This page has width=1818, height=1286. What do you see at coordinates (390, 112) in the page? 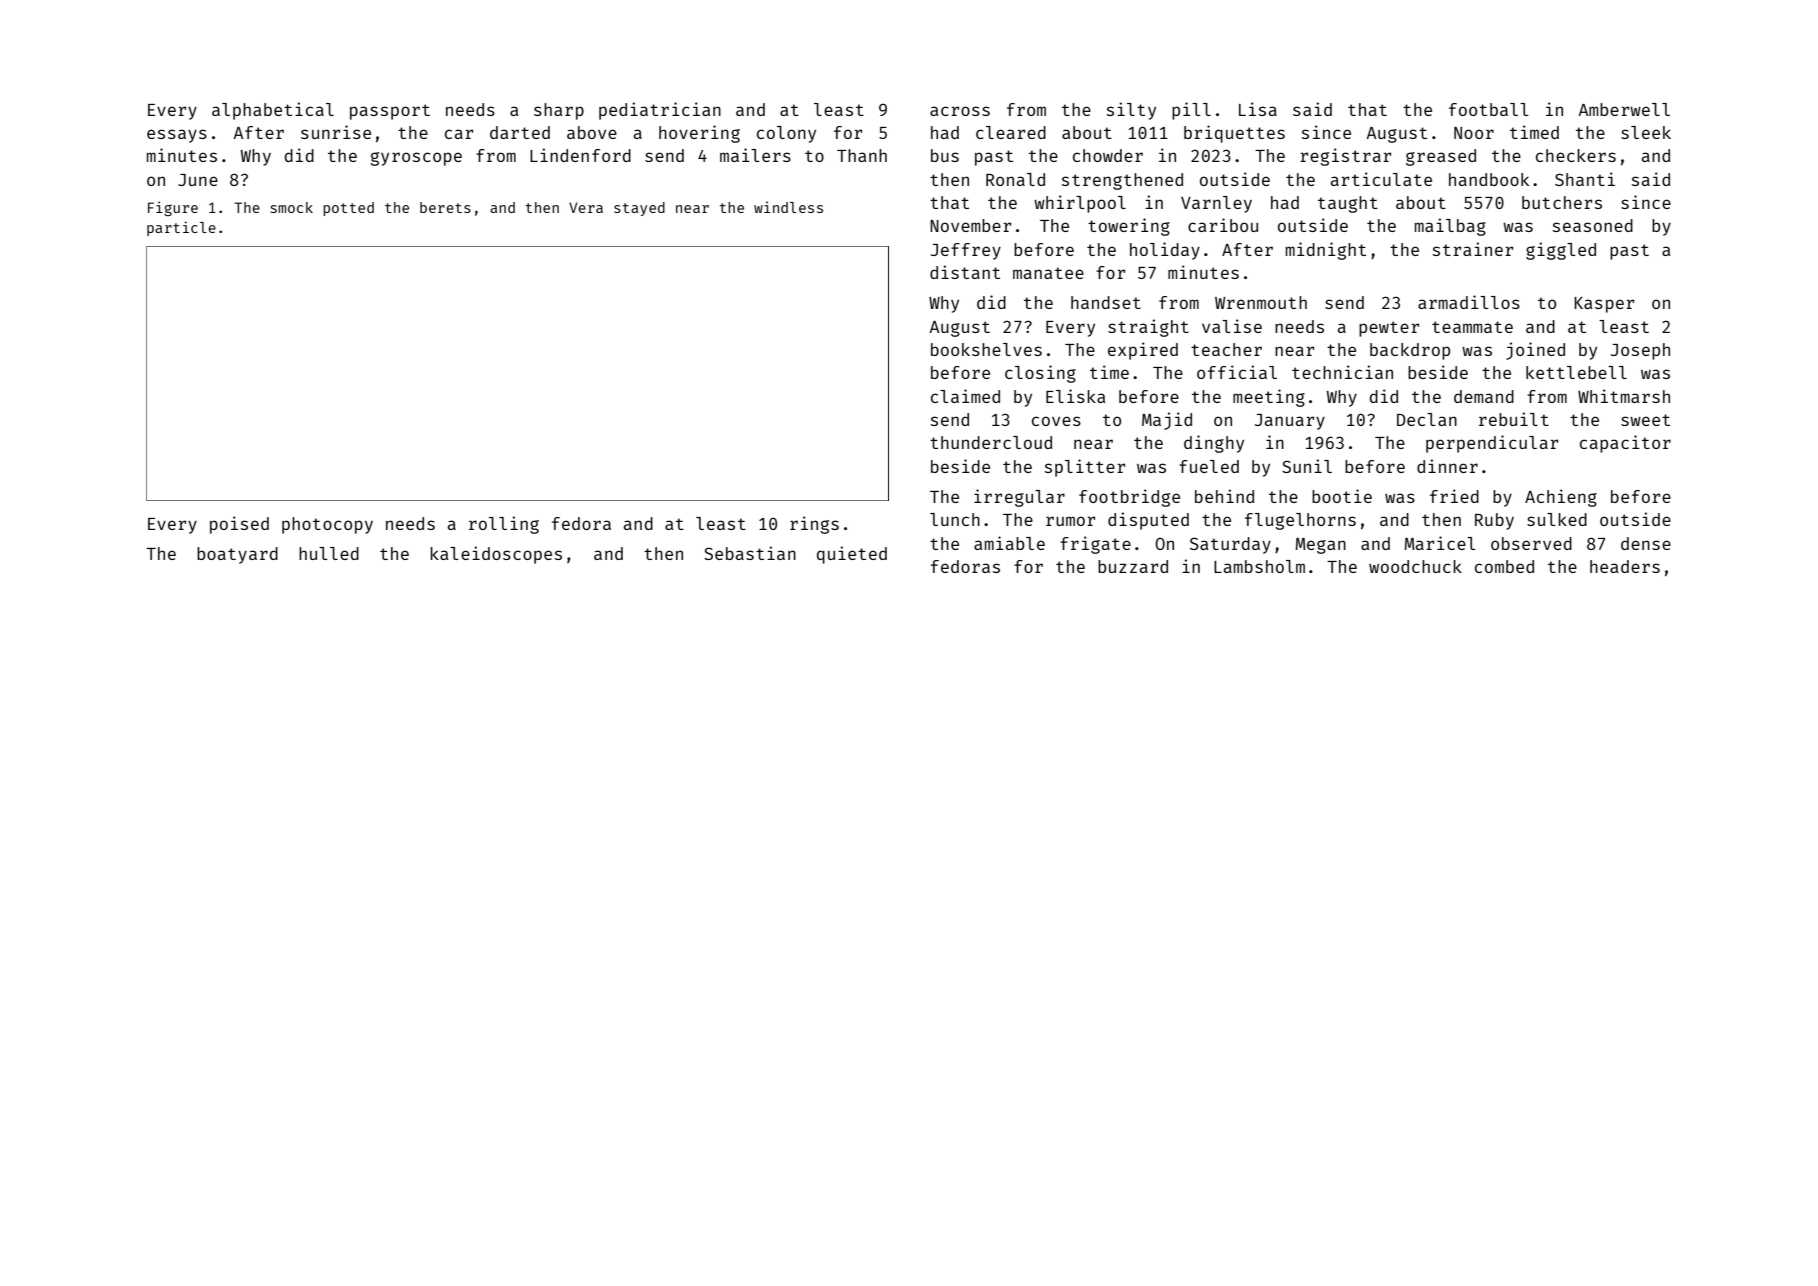
I see `passport` at bounding box center [390, 112].
